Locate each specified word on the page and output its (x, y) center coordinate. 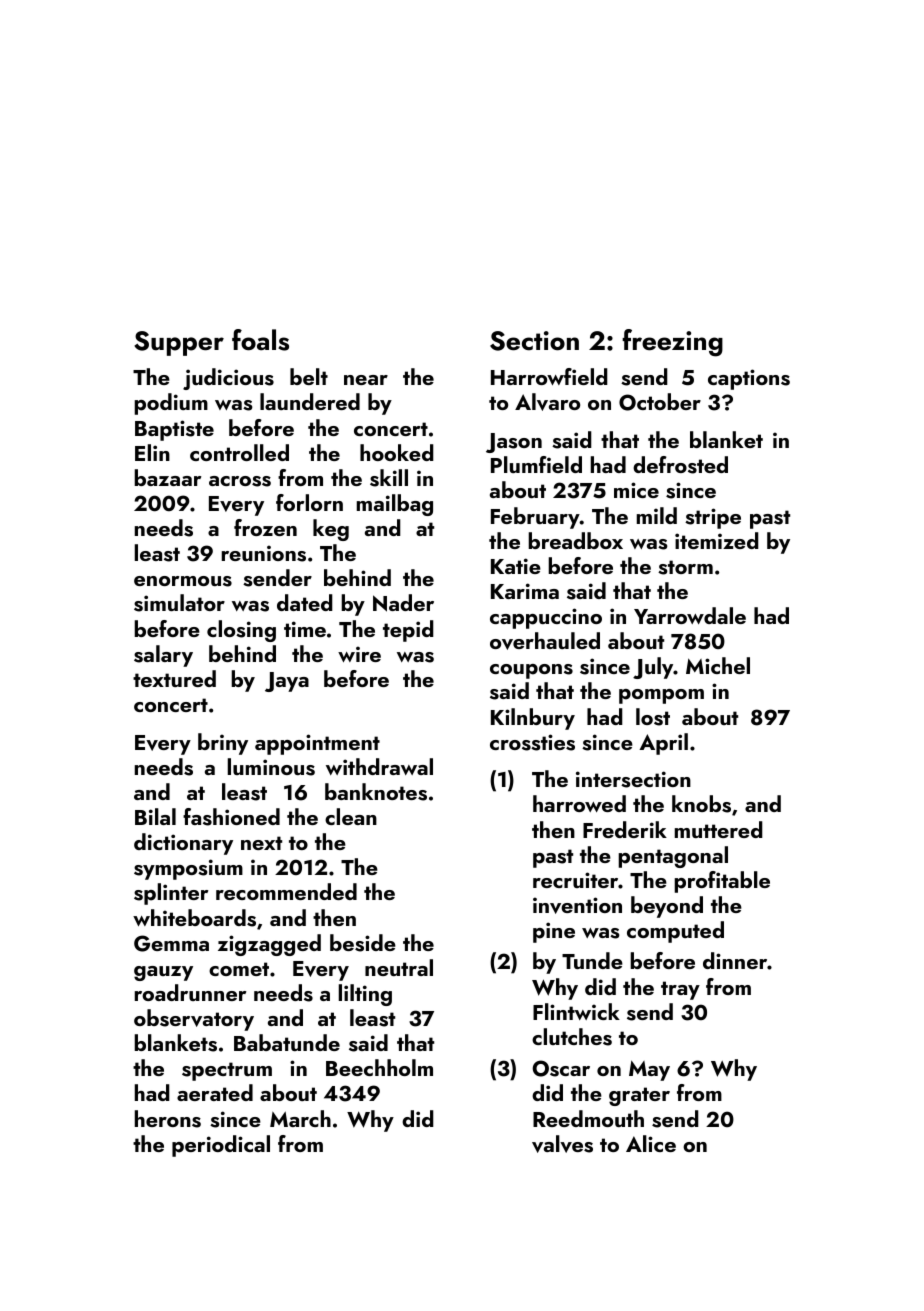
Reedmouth (588, 1118)
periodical (221, 1146)
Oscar (561, 1068)
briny (223, 744)
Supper (179, 343)
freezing (672, 343)
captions (749, 379)
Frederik (625, 829)
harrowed (579, 803)
